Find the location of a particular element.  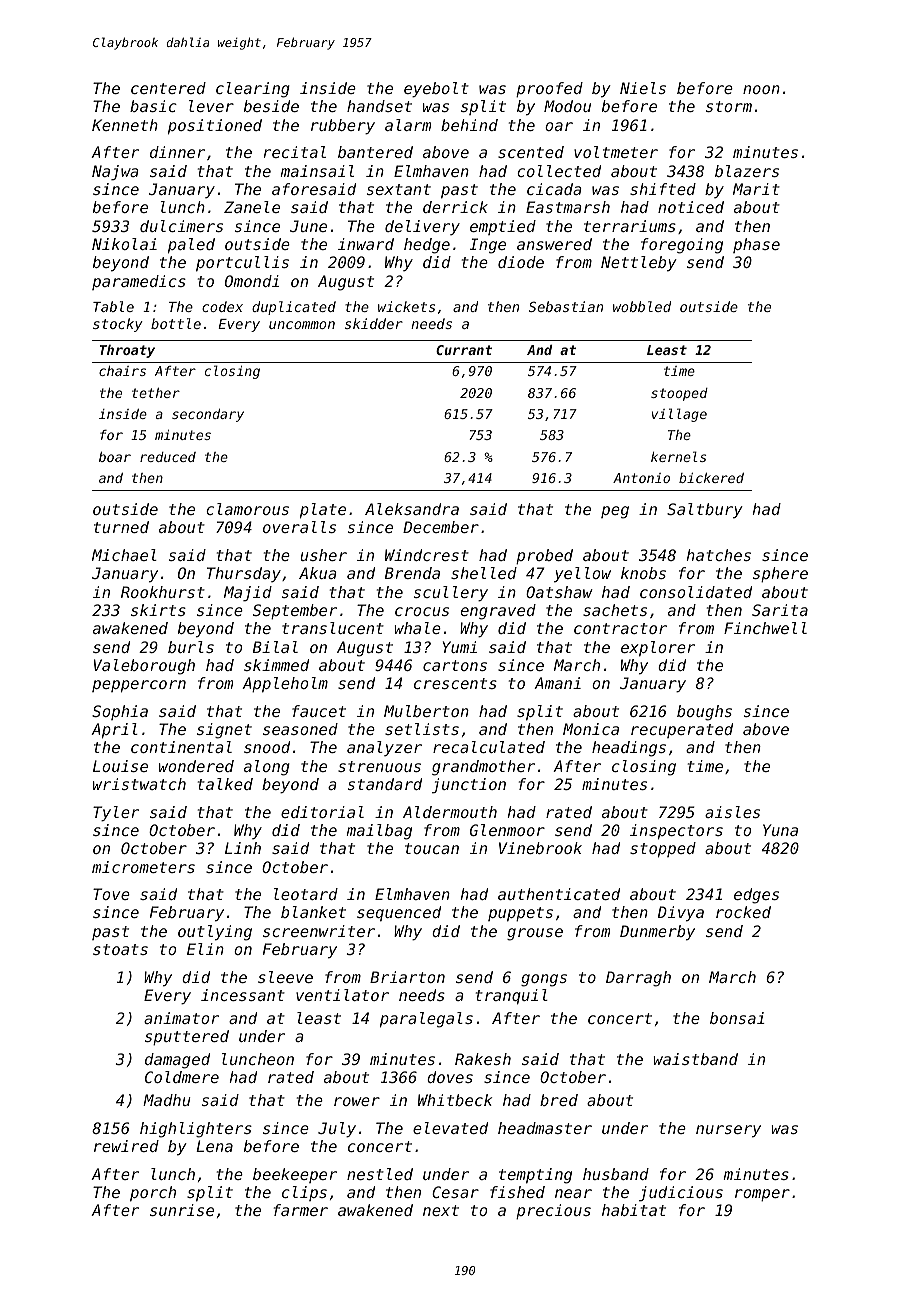

eyebolt is located at coordinates (436, 90).
